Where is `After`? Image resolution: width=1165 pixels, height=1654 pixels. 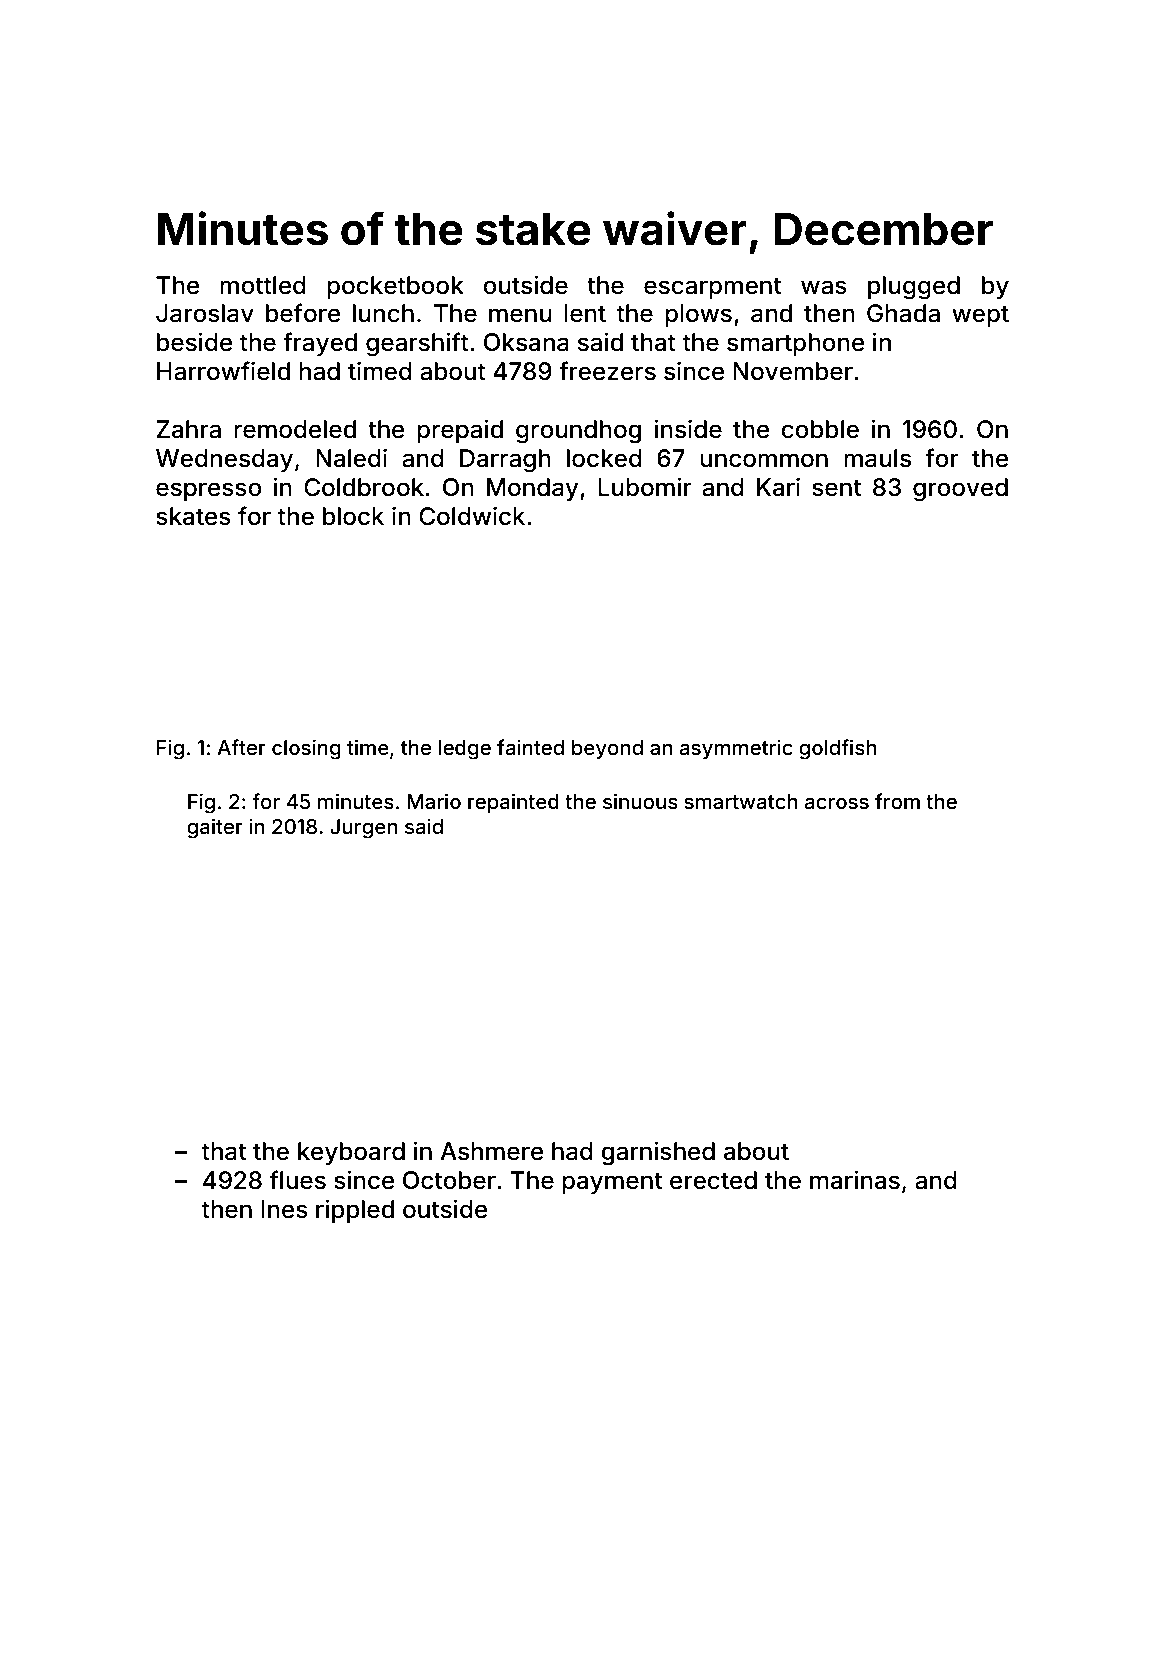 After is located at coordinates (241, 747).
